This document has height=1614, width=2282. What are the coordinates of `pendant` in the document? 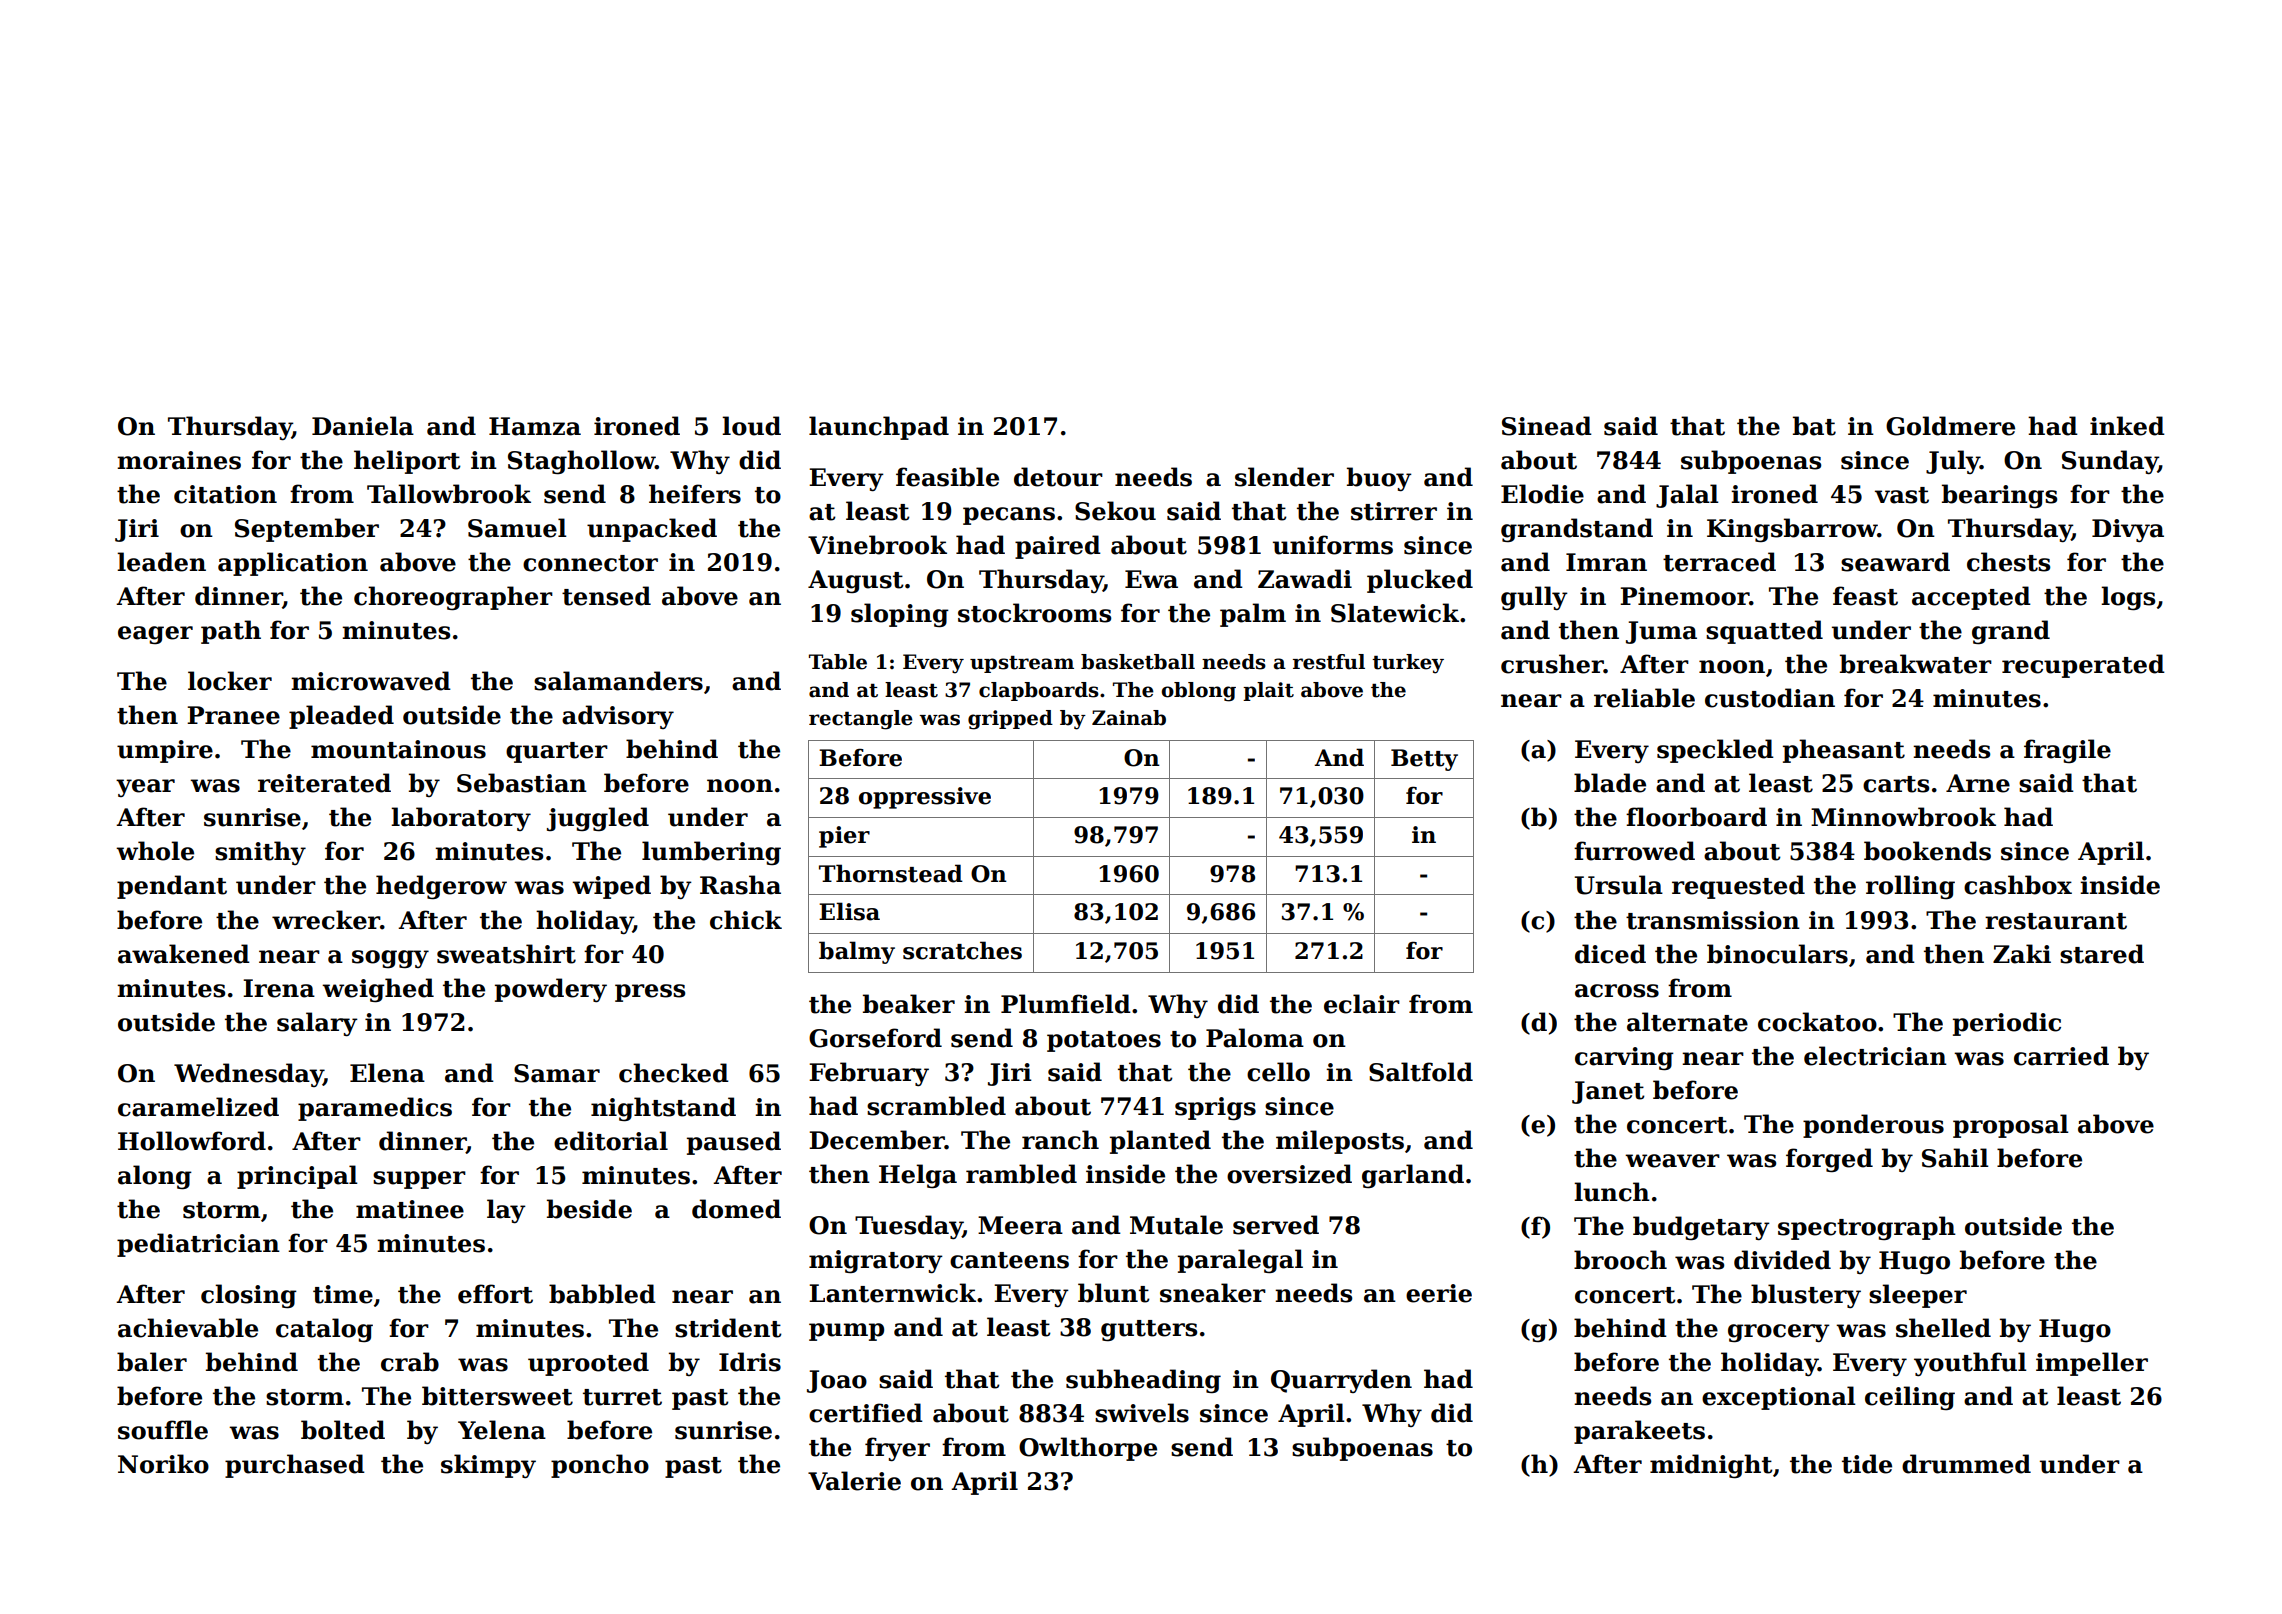 It's located at (172, 887).
